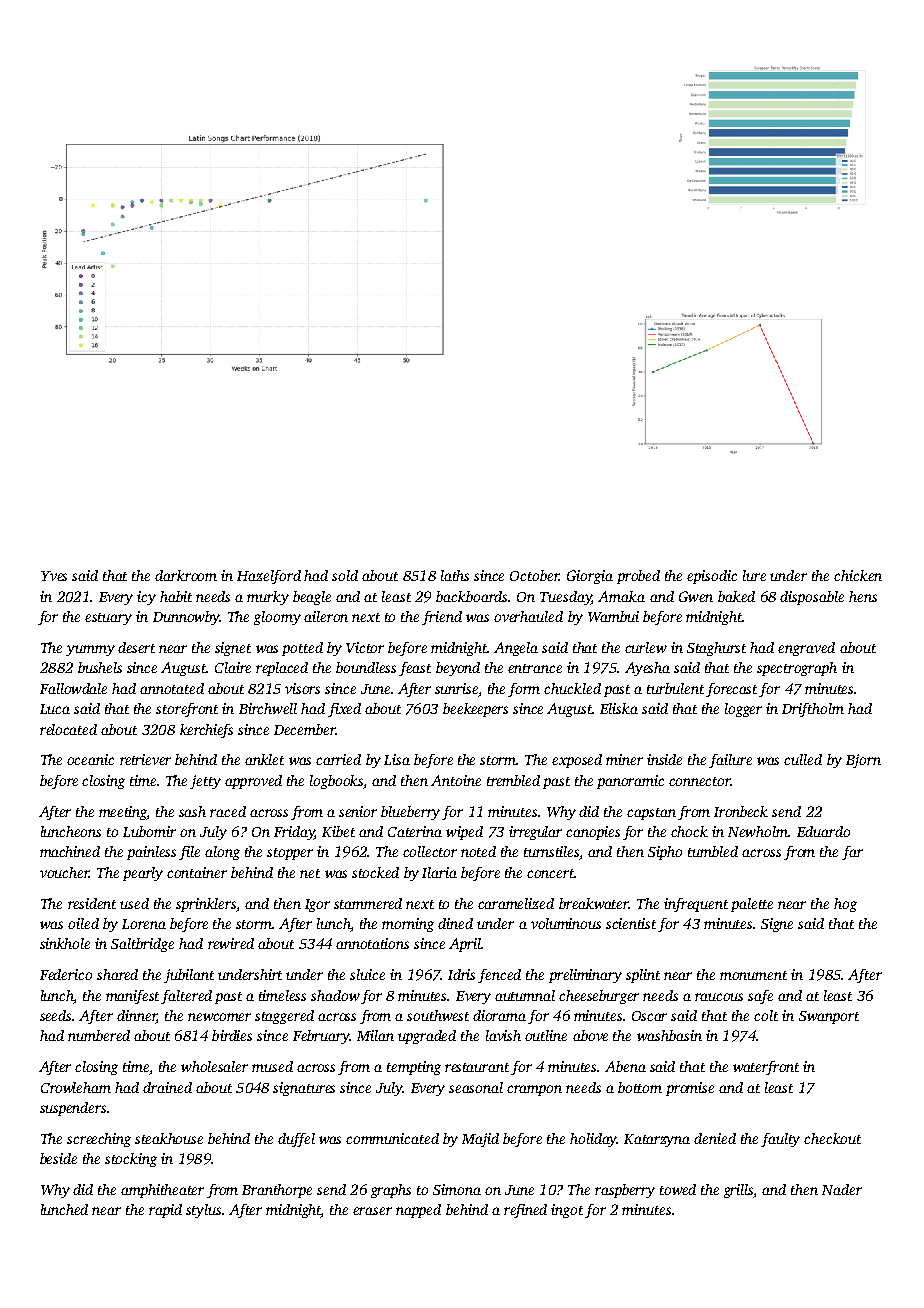  Describe the element at coordinates (132, 997) in the image. I see `manifest` at that location.
